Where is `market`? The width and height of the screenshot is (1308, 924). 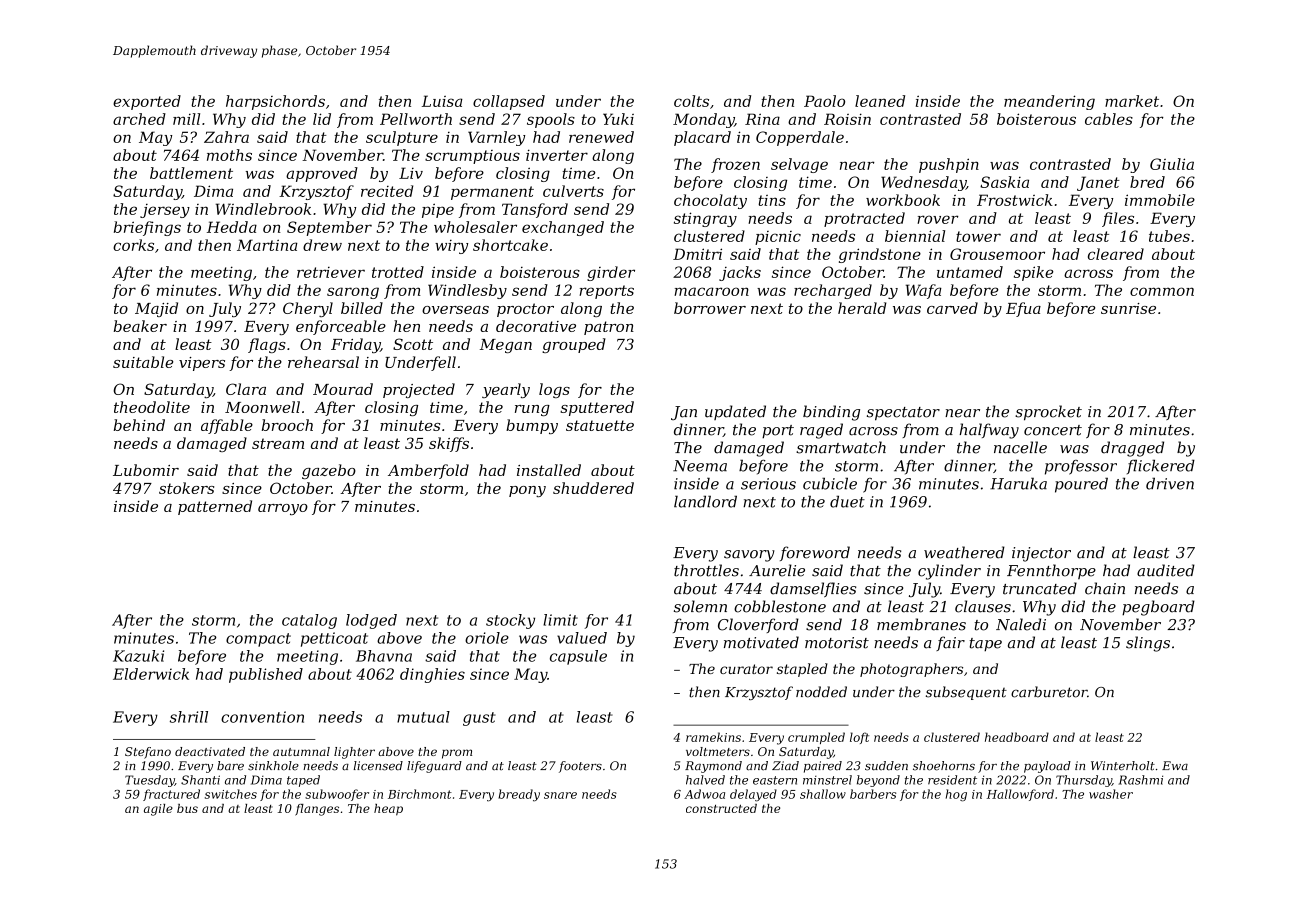 market is located at coordinates (1132, 101).
